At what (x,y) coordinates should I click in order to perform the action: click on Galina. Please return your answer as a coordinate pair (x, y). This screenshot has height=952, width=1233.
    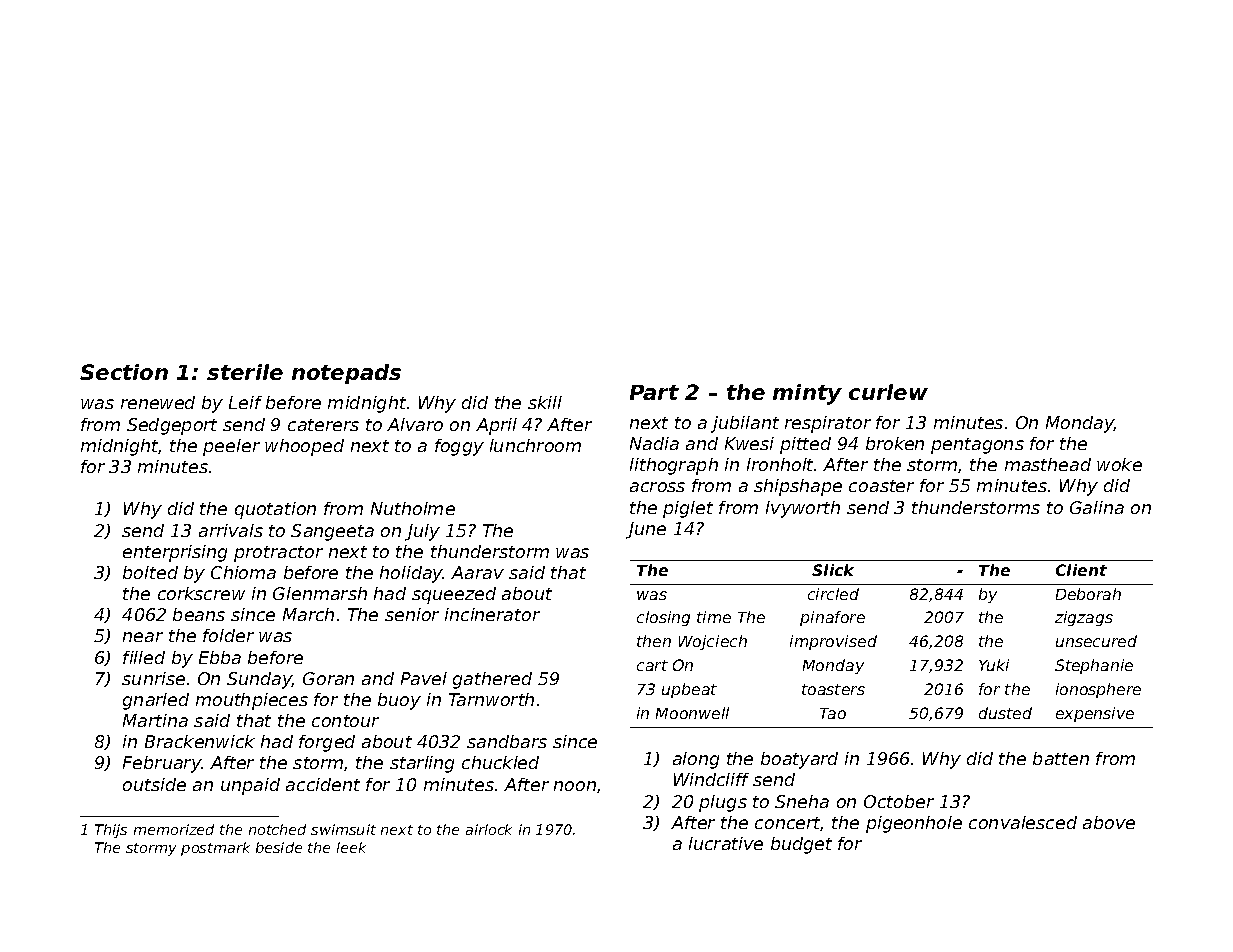
    Looking at the image, I should click on (1097, 507).
